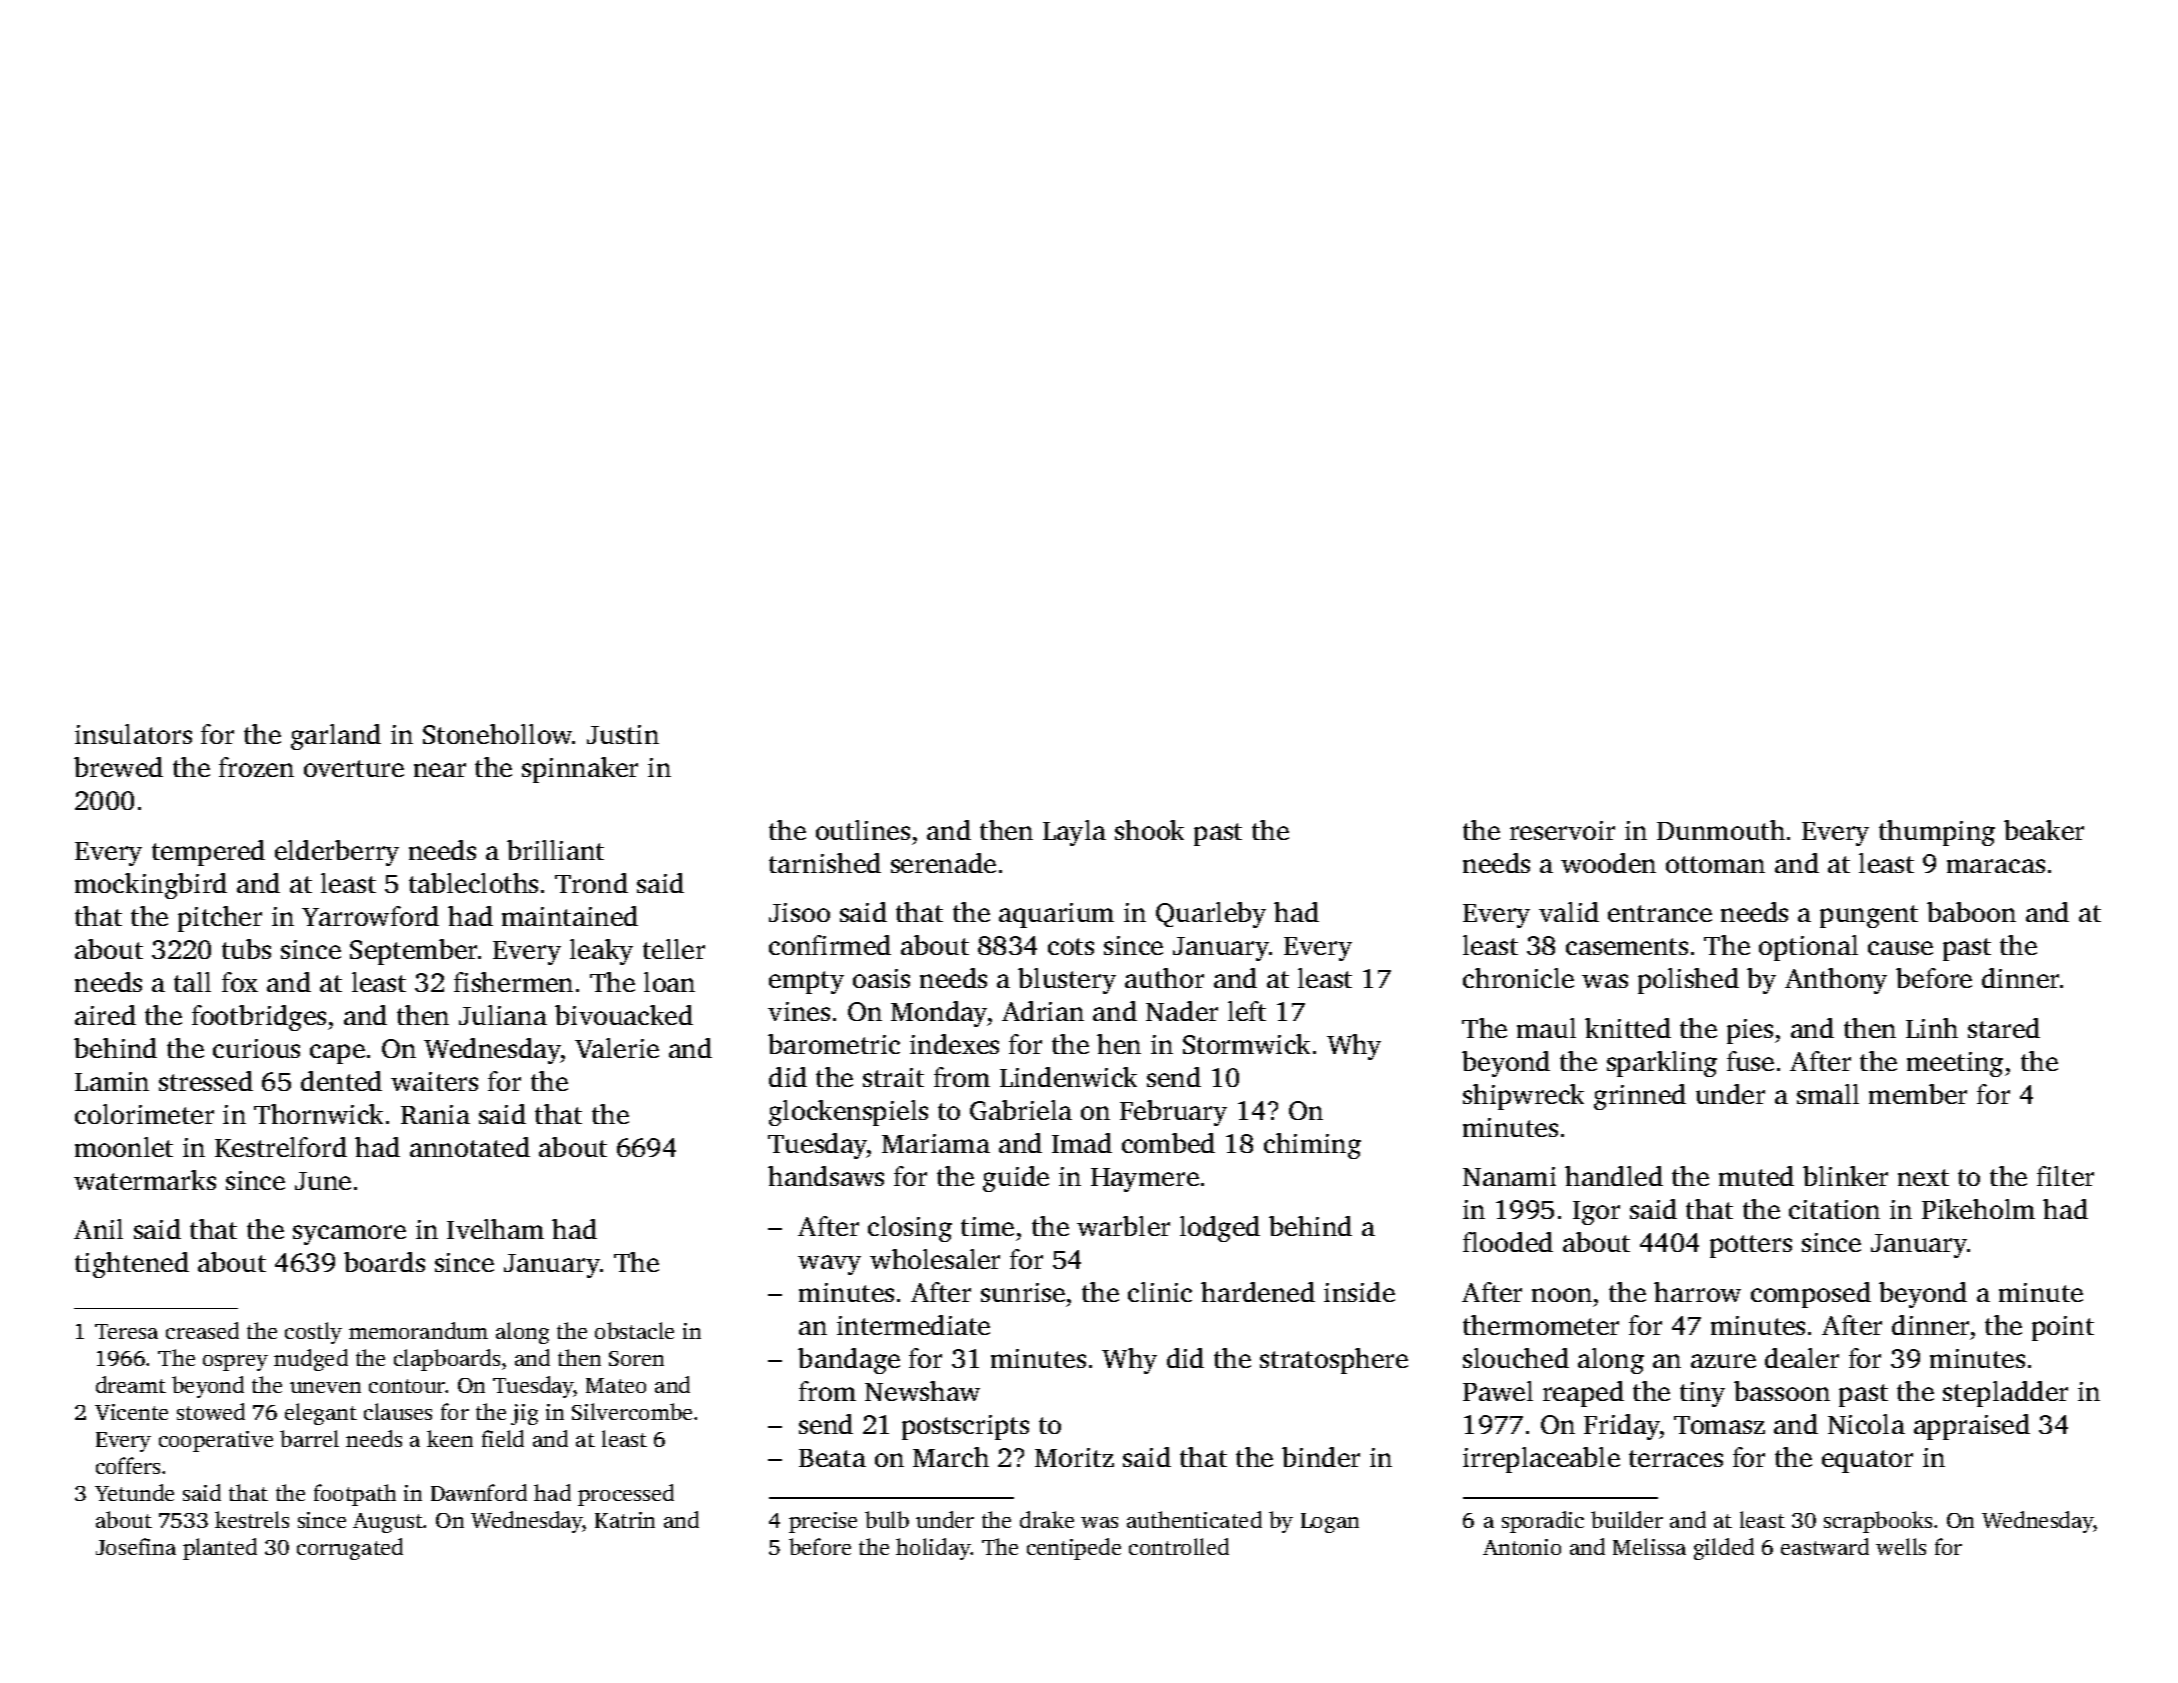 Image resolution: width=2178 pixels, height=1683 pixels. What do you see at coordinates (208, 853) in the document?
I see `tempered` at bounding box center [208, 853].
